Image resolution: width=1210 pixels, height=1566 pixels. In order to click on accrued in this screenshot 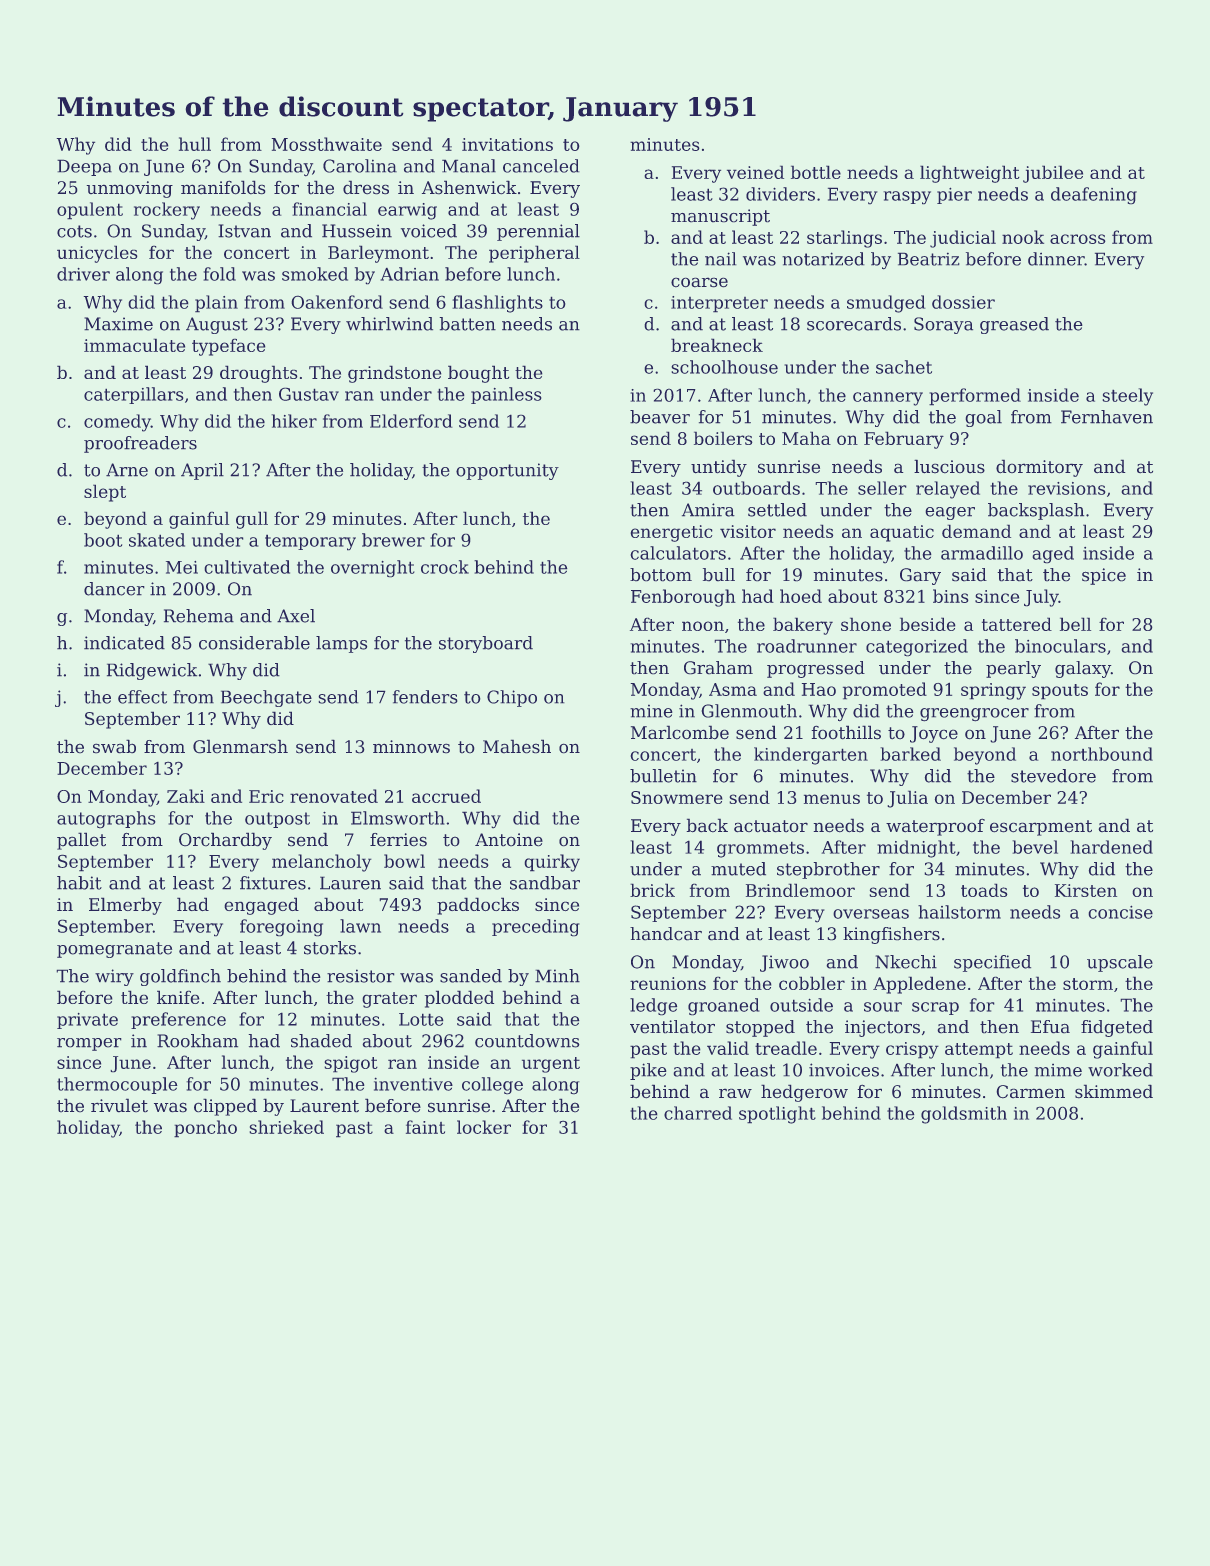, I will do `click(446, 796)`.
